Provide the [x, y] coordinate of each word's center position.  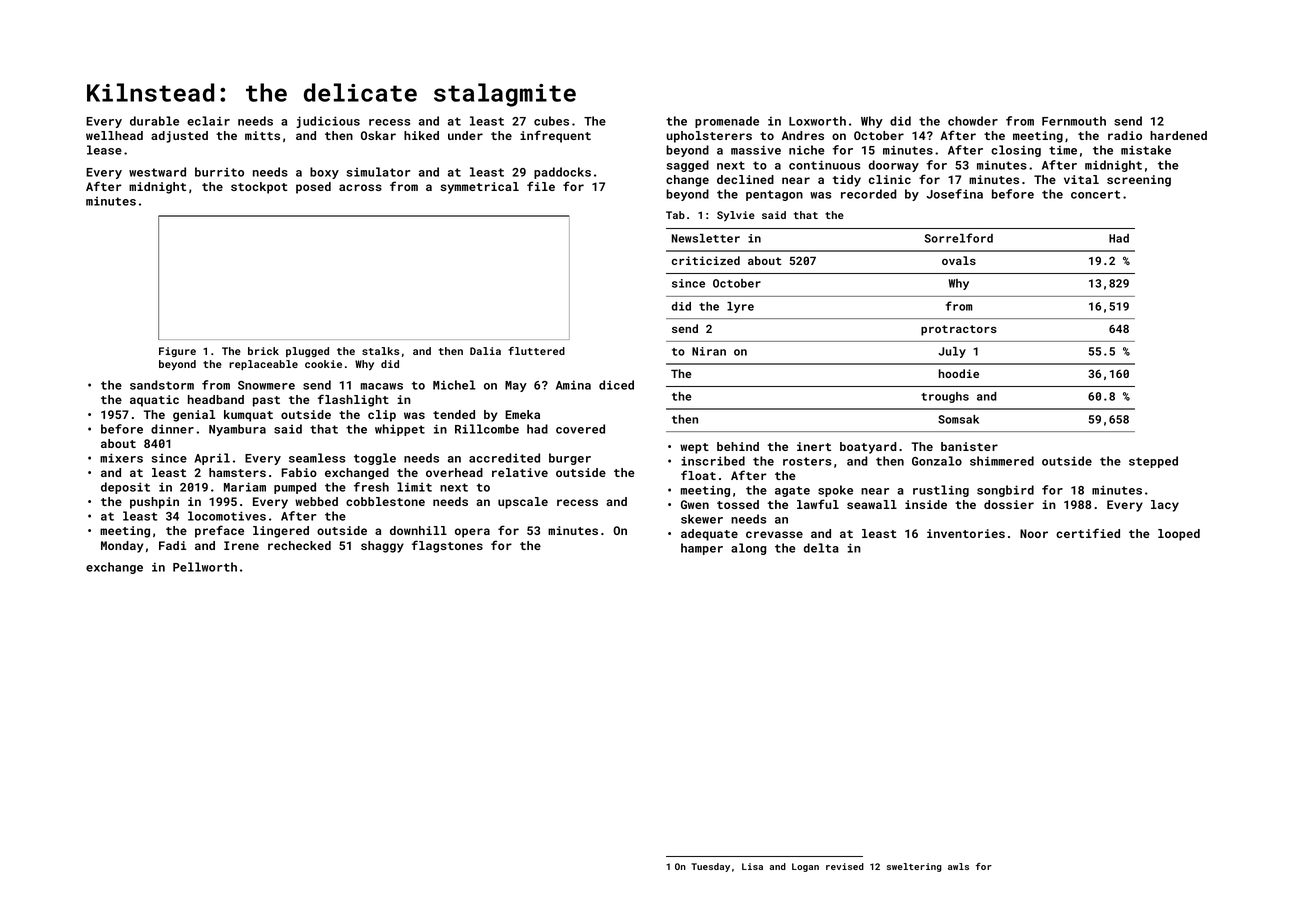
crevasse [774, 534]
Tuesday [710, 867]
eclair [208, 121]
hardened [1178, 135]
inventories [966, 533]
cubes [551, 121]
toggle [375, 459]
